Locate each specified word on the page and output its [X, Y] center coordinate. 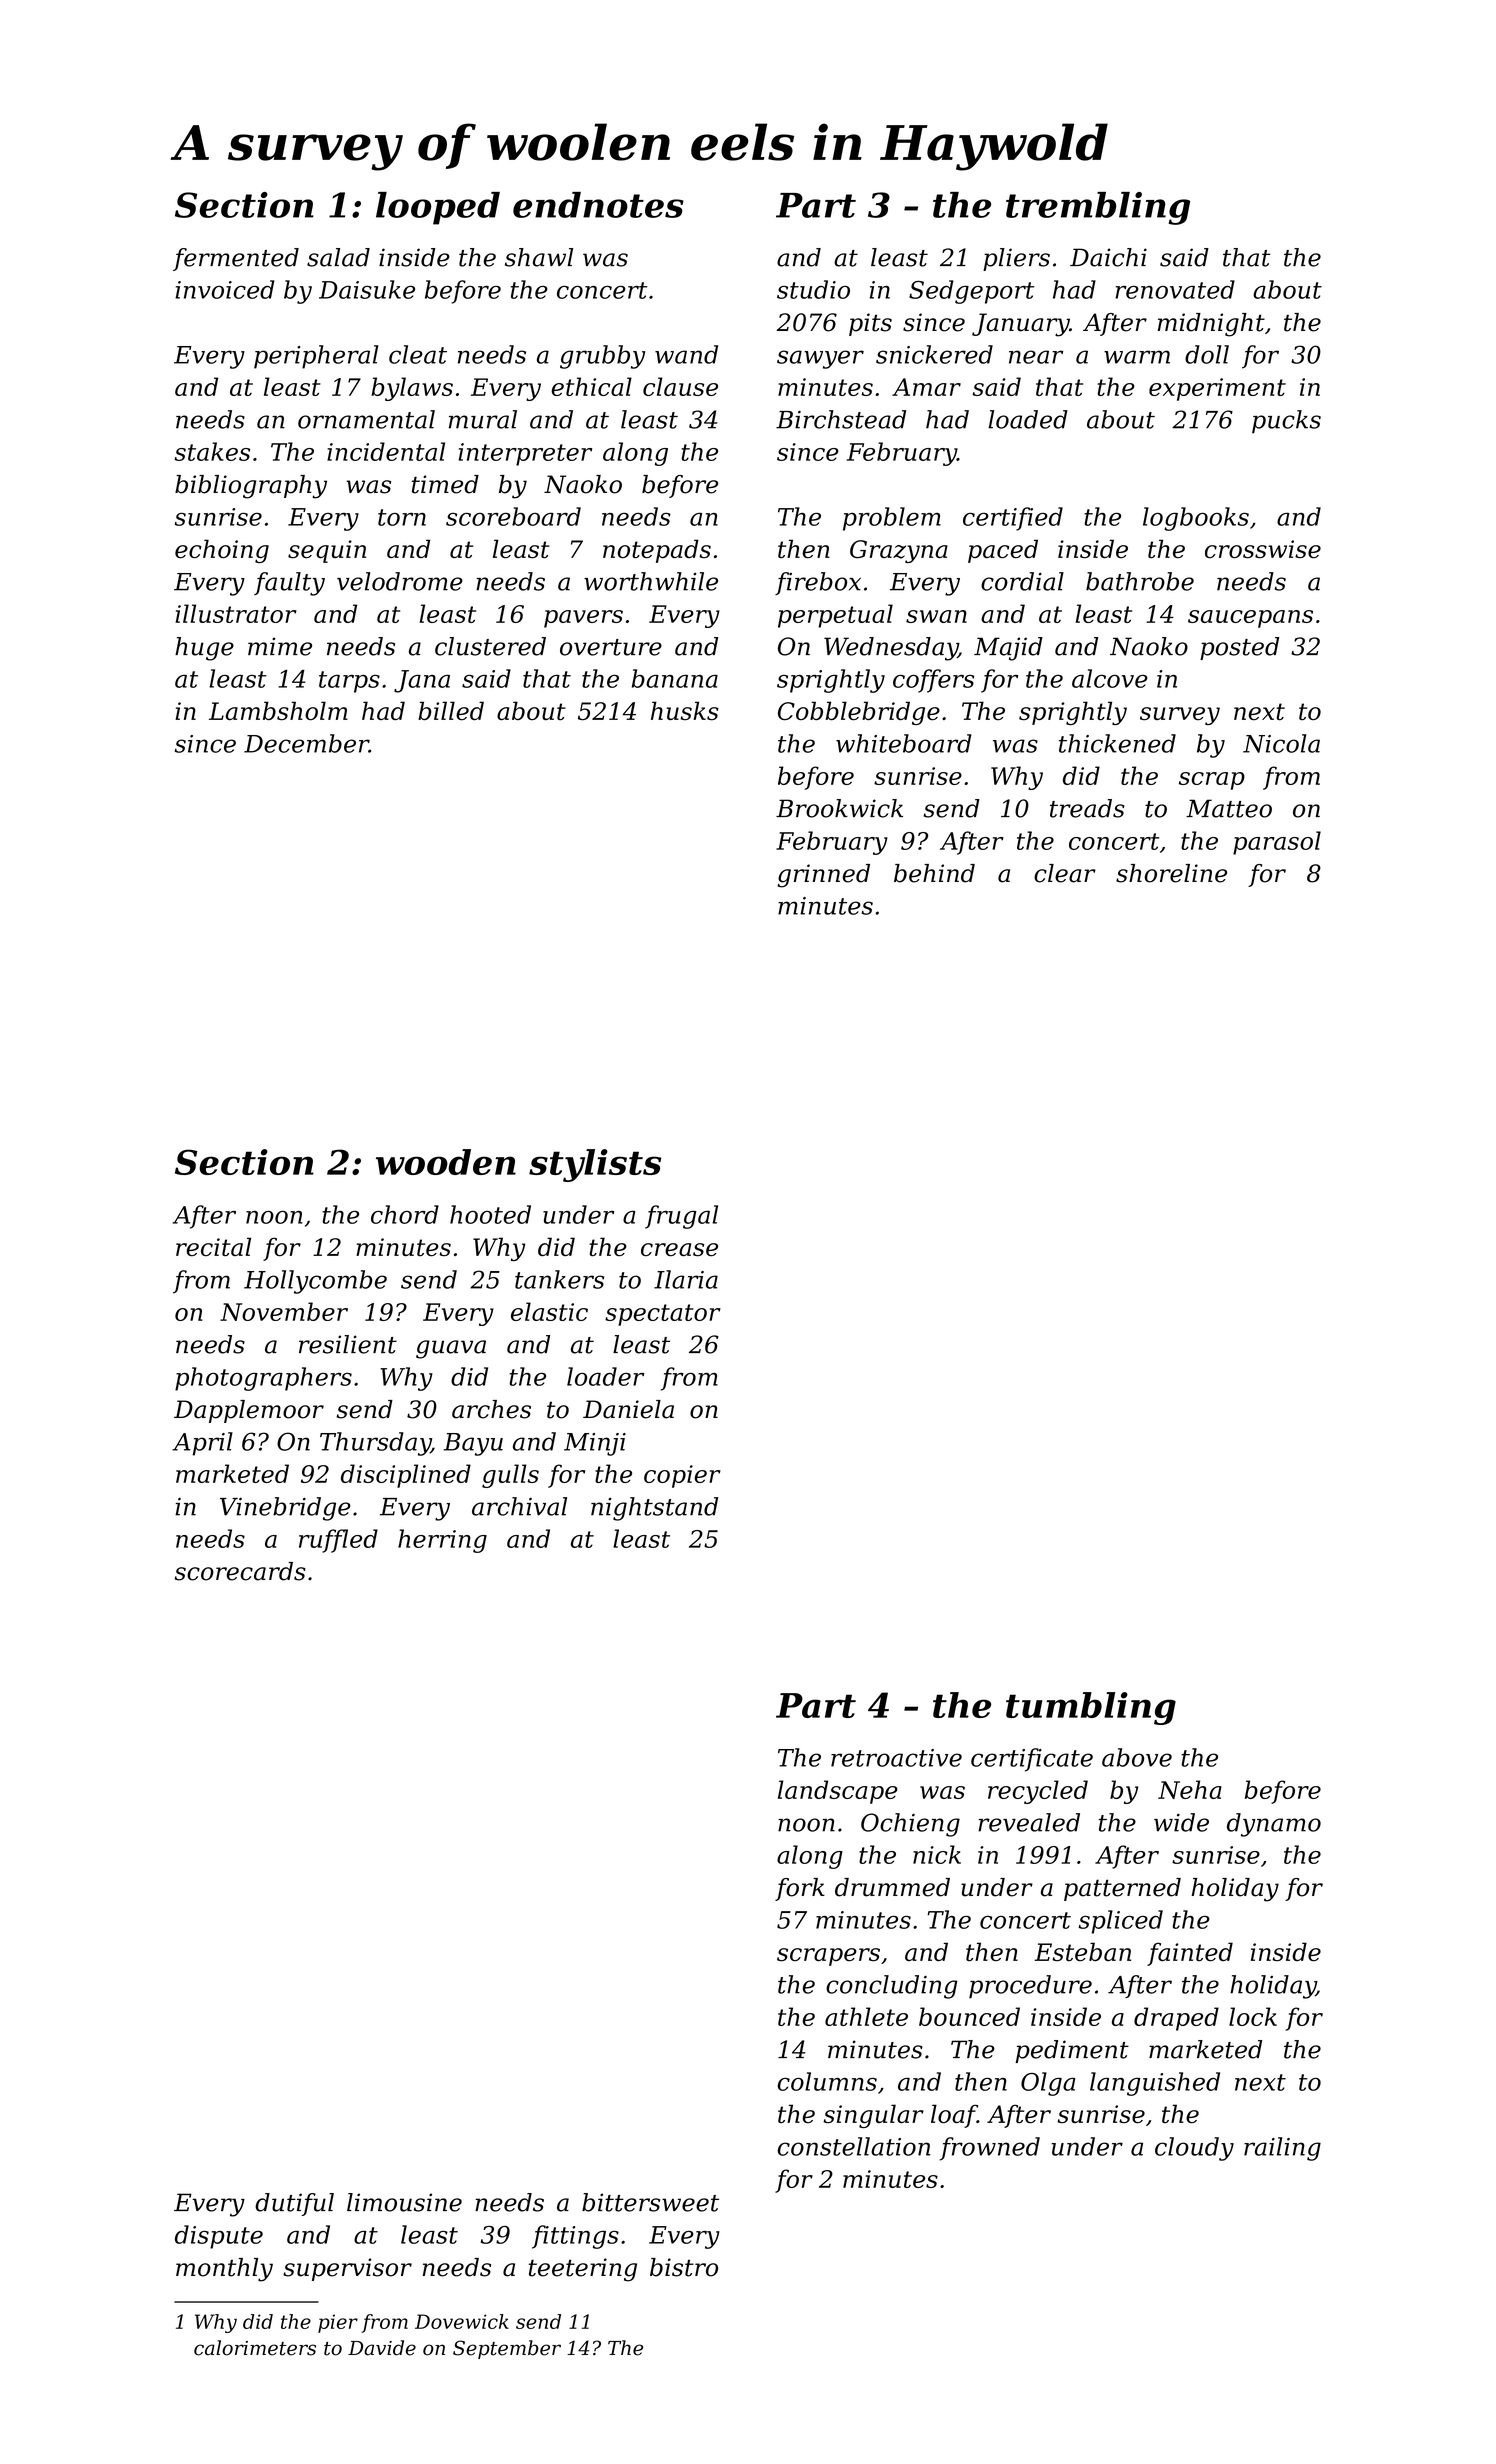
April [202, 1444]
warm [1137, 357]
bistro [684, 2267]
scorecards [240, 1571]
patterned [1122, 1889]
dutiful [294, 2204]
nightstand [654, 1509]
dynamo [1274, 1825]
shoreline [1171, 873]
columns [827, 2081]
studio [813, 289]
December [306, 743]
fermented [236, 259]
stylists [595, 1165]
